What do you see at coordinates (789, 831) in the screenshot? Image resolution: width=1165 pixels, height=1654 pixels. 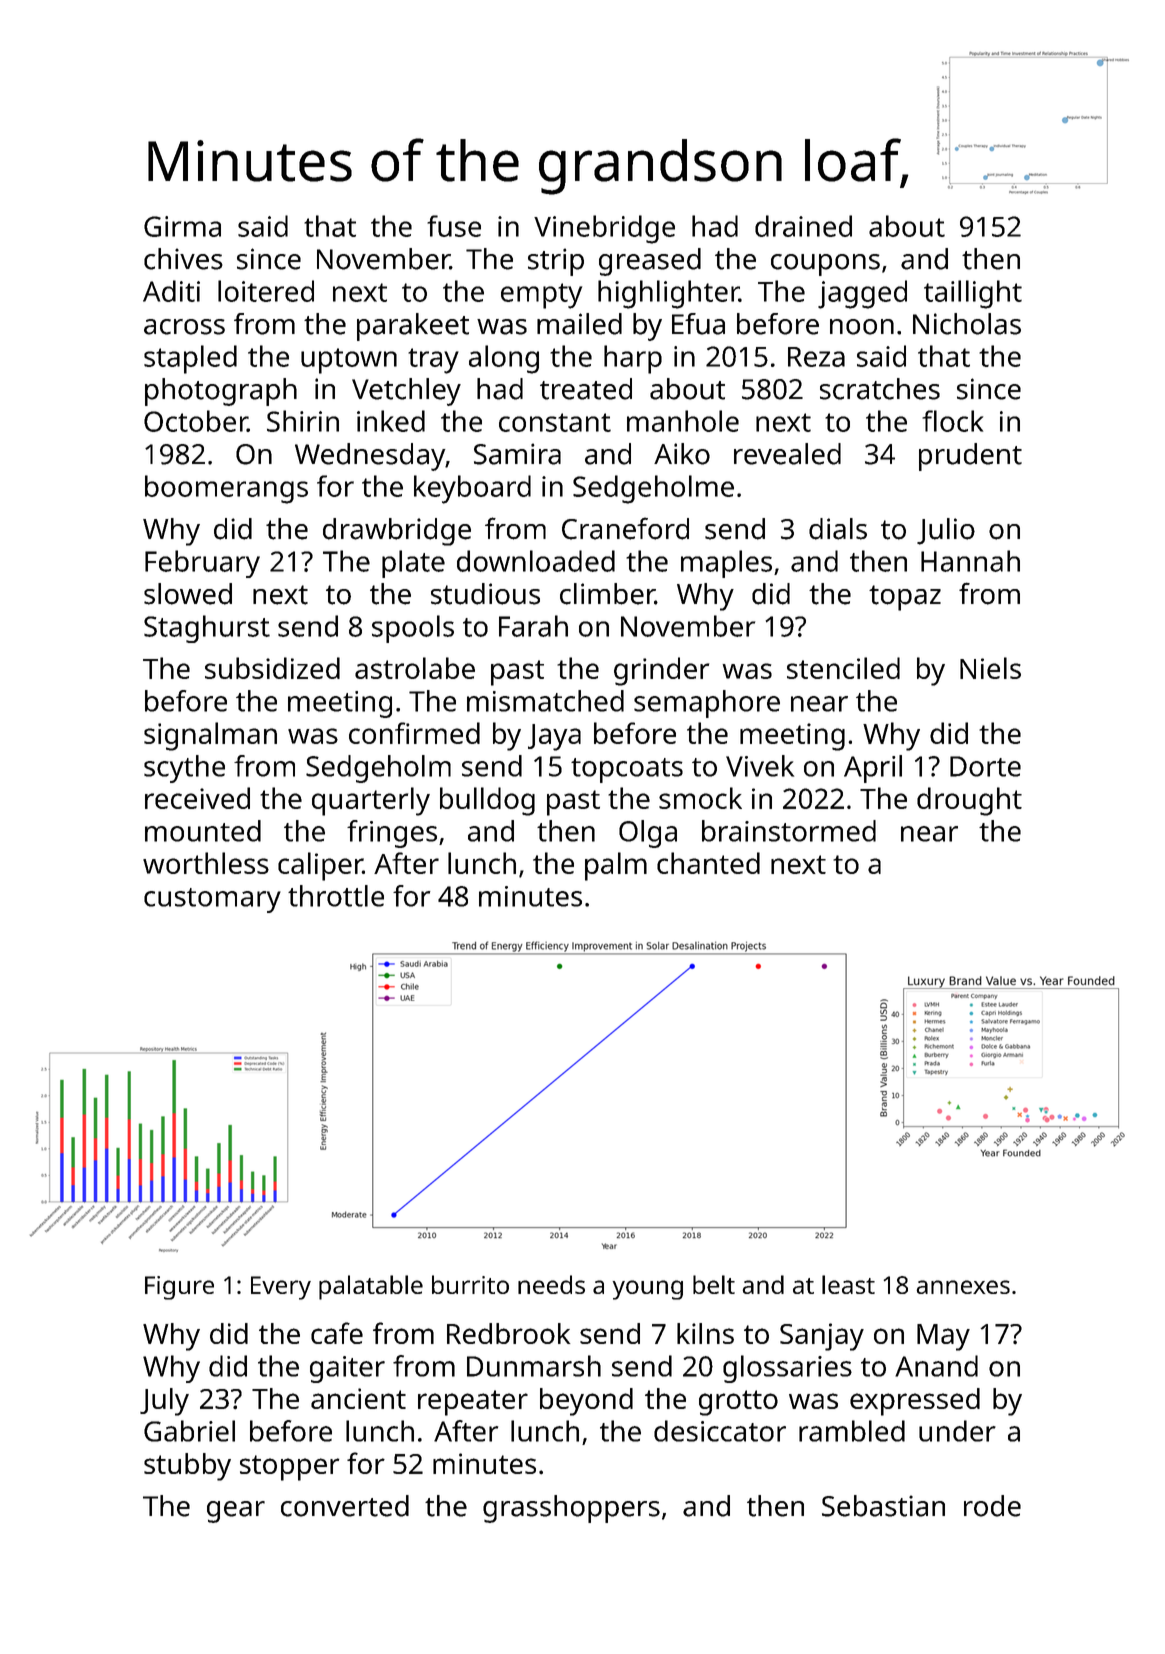 I see `brainstormed` at bounding box center [789, 831].
